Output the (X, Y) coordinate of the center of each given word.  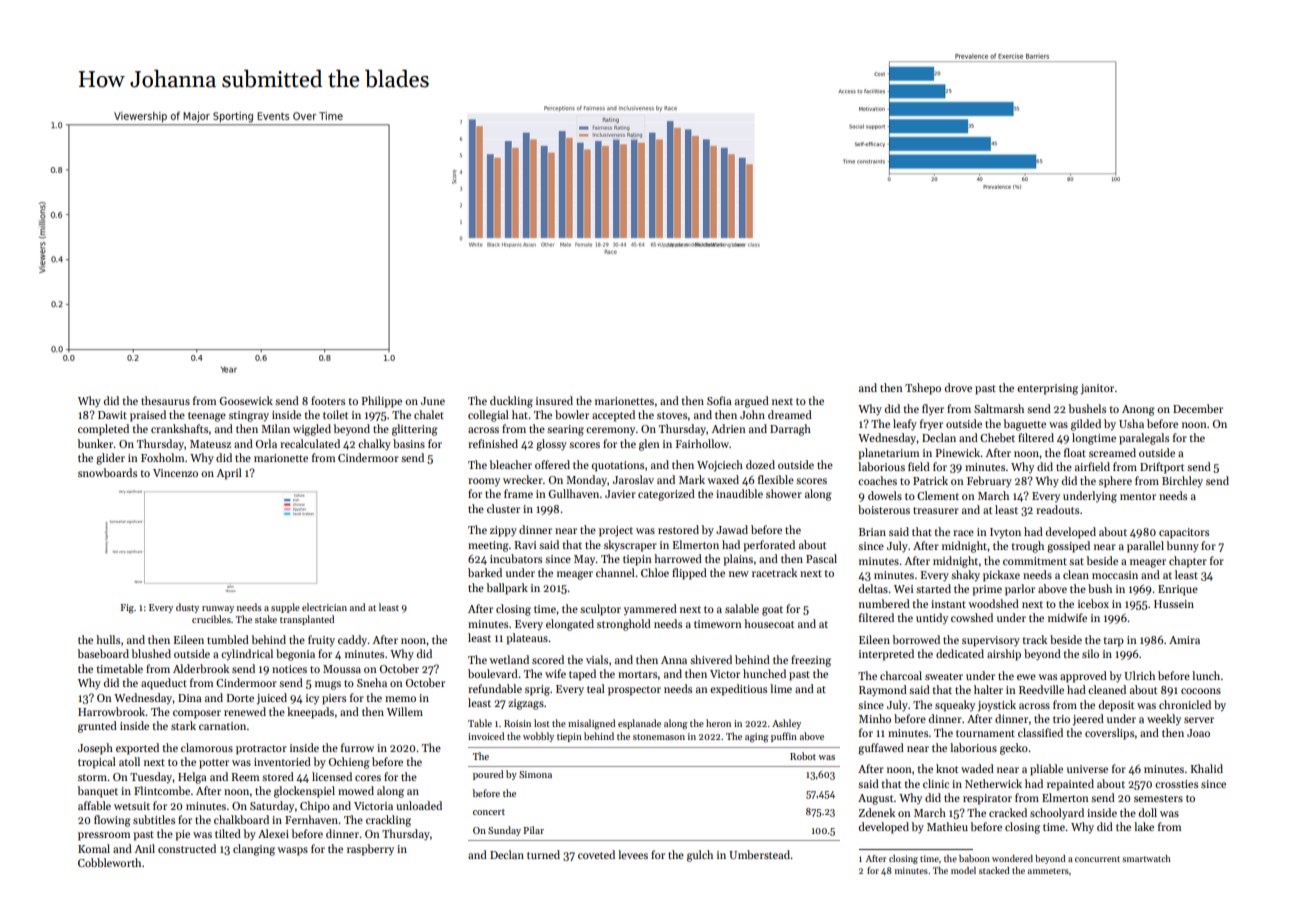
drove (958, 387)
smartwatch (1146, 858)
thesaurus (165, 400)
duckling (511, 402)
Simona (535, 774)
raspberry (370, 850)
